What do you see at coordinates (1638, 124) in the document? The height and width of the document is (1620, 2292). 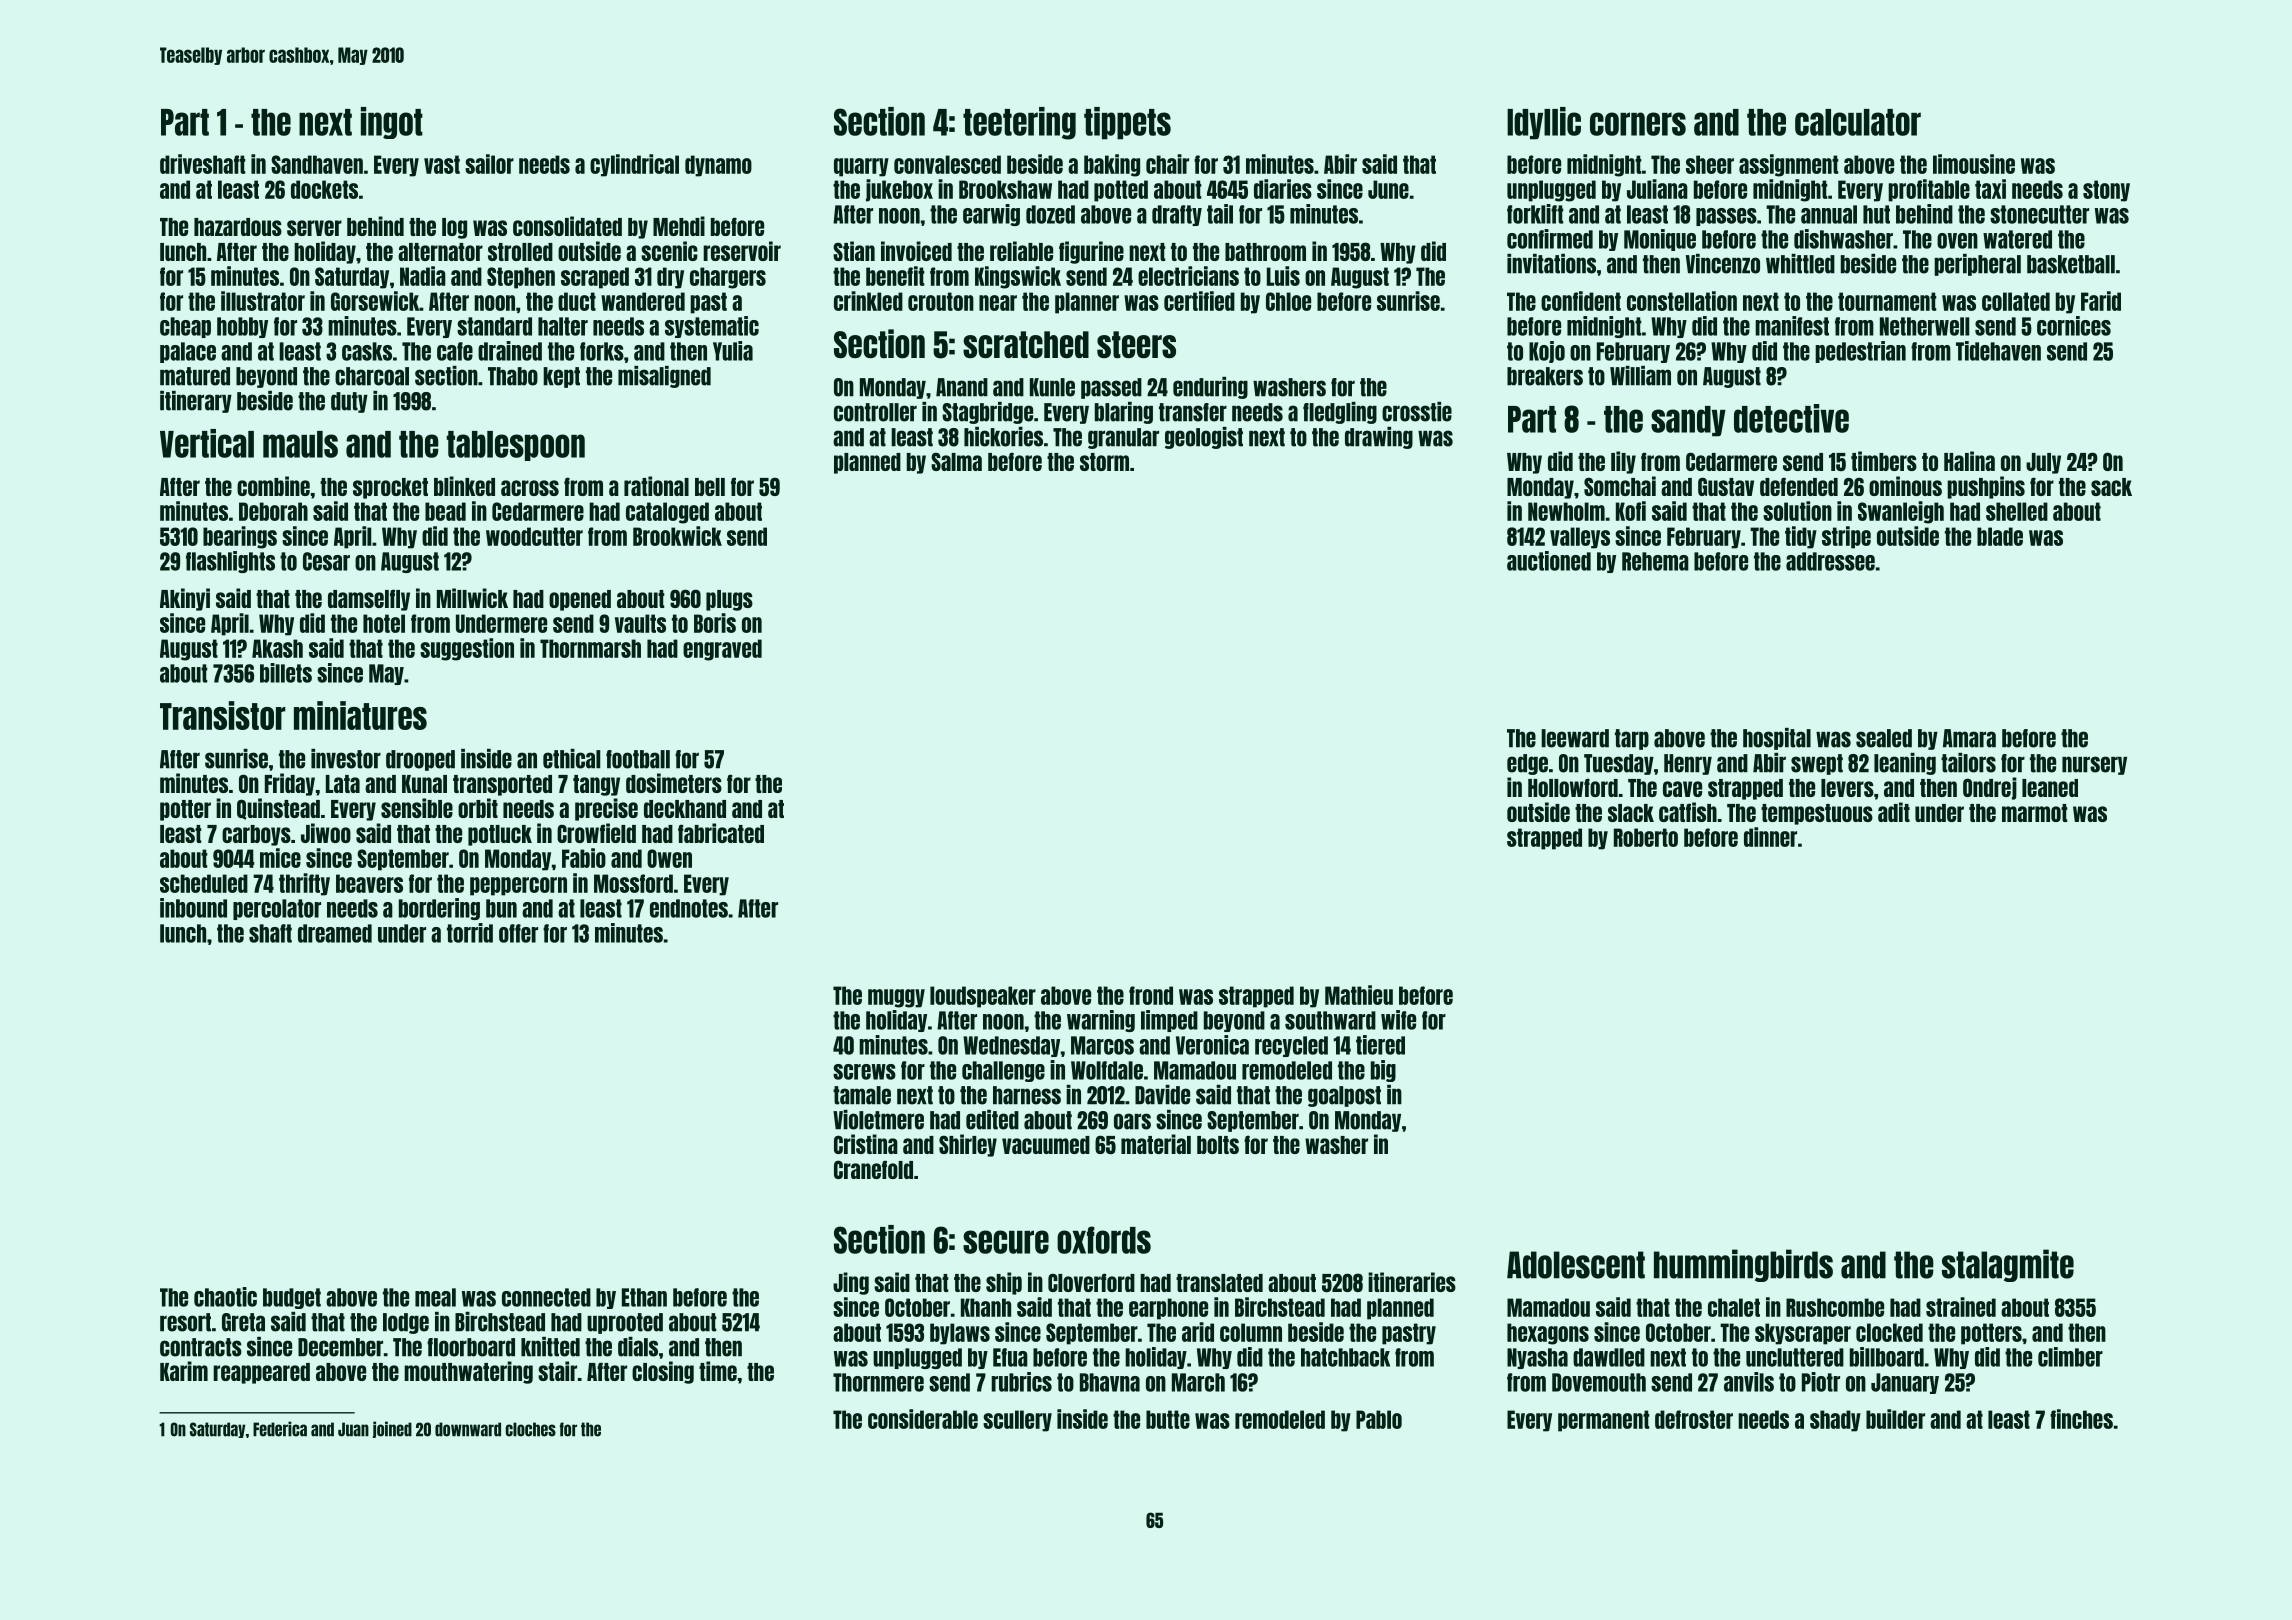 I see `corners` at bounding box center [1638, 124].
